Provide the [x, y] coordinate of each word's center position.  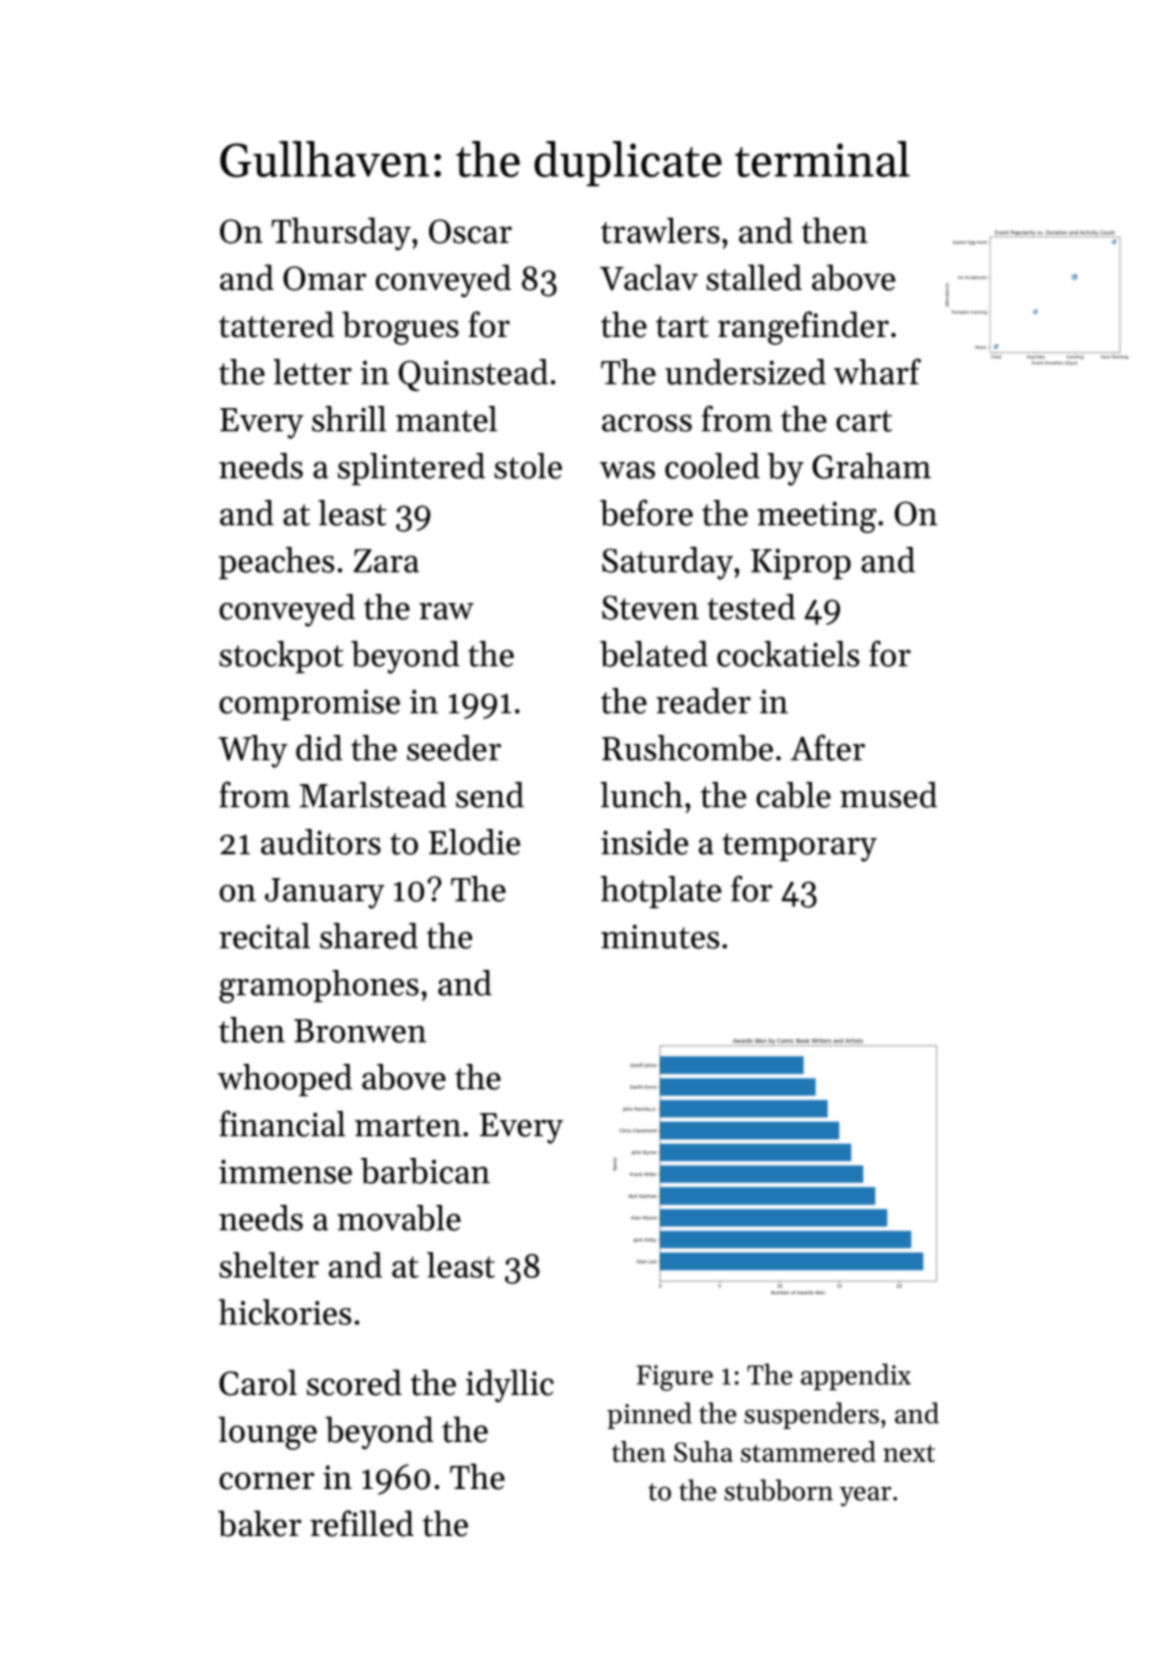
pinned [649, 1415]
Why [253, 751]
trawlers [660, 230]
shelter [269, 1265]
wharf [877, 371]
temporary [799, 847]
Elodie [474, 842]
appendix [856, 1376]
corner [266, 1481]
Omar [324, 278]
